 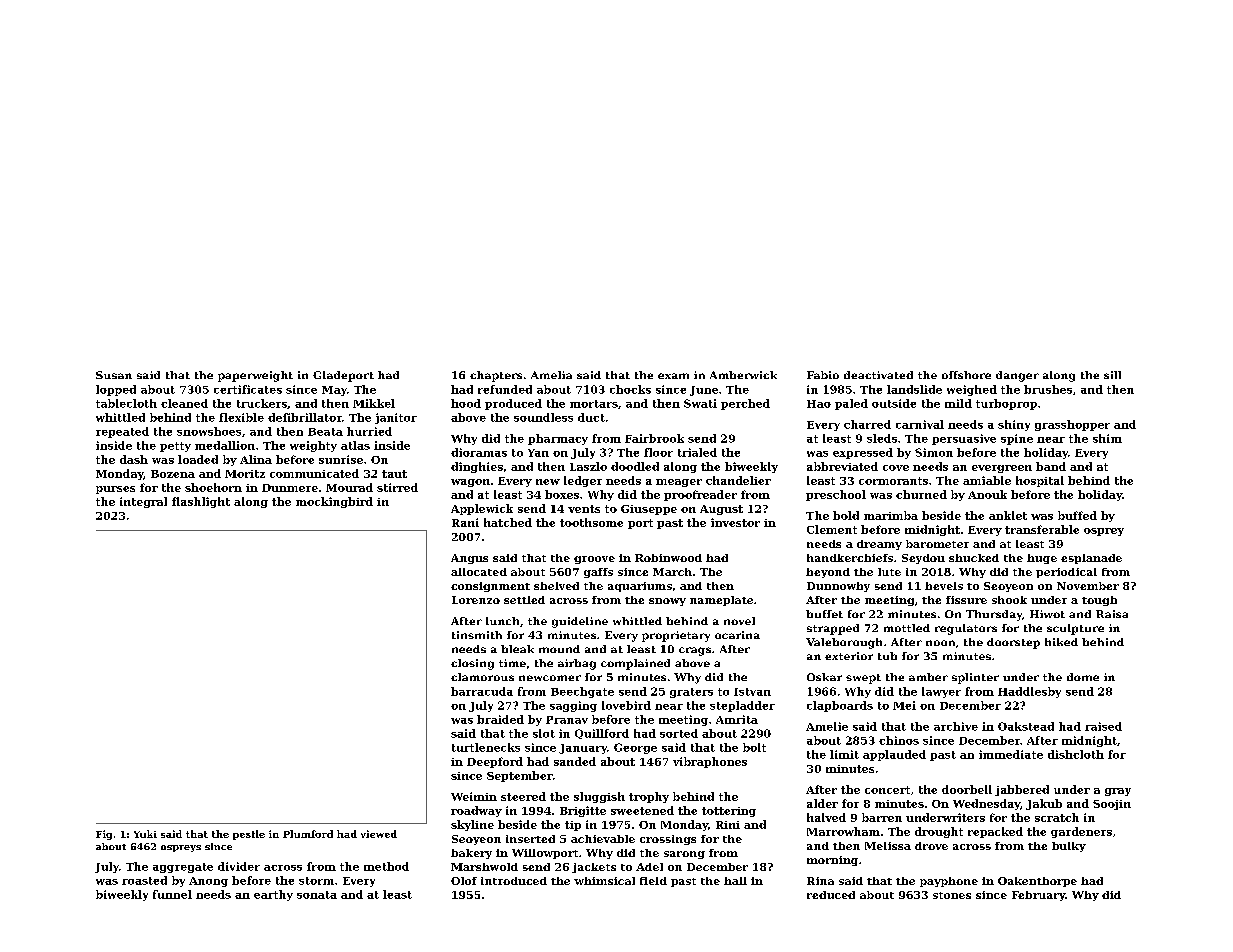 I want to click on concert, so click(x=887, y=790).
